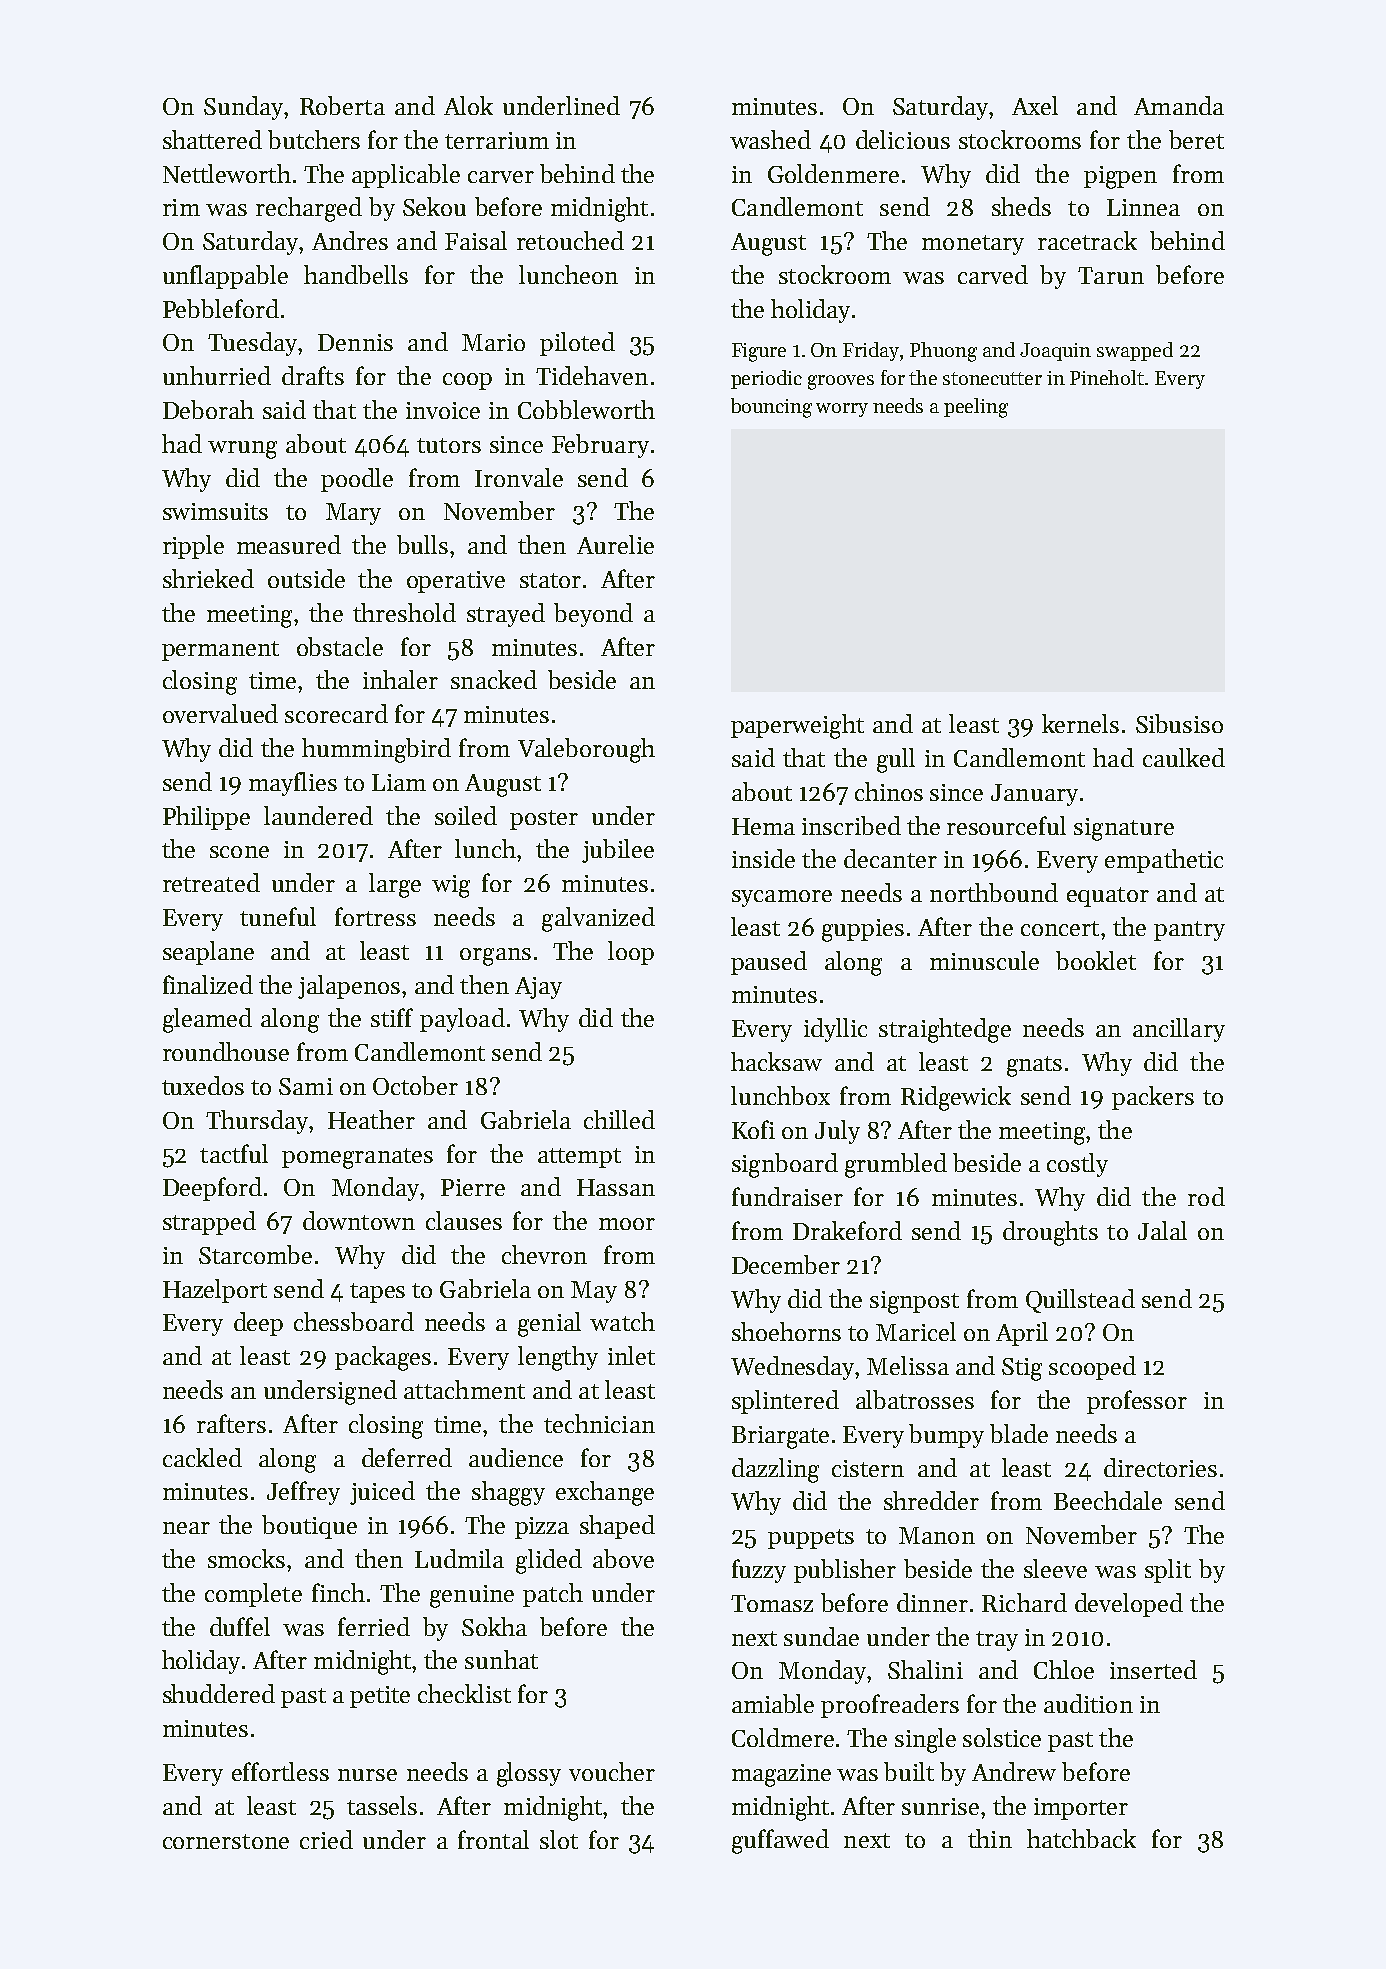 The image size is (1386, 1969). What do you see at coordinates (306, 578) in the screenshot?
I see `outside` at bounding box center [306, 578].
